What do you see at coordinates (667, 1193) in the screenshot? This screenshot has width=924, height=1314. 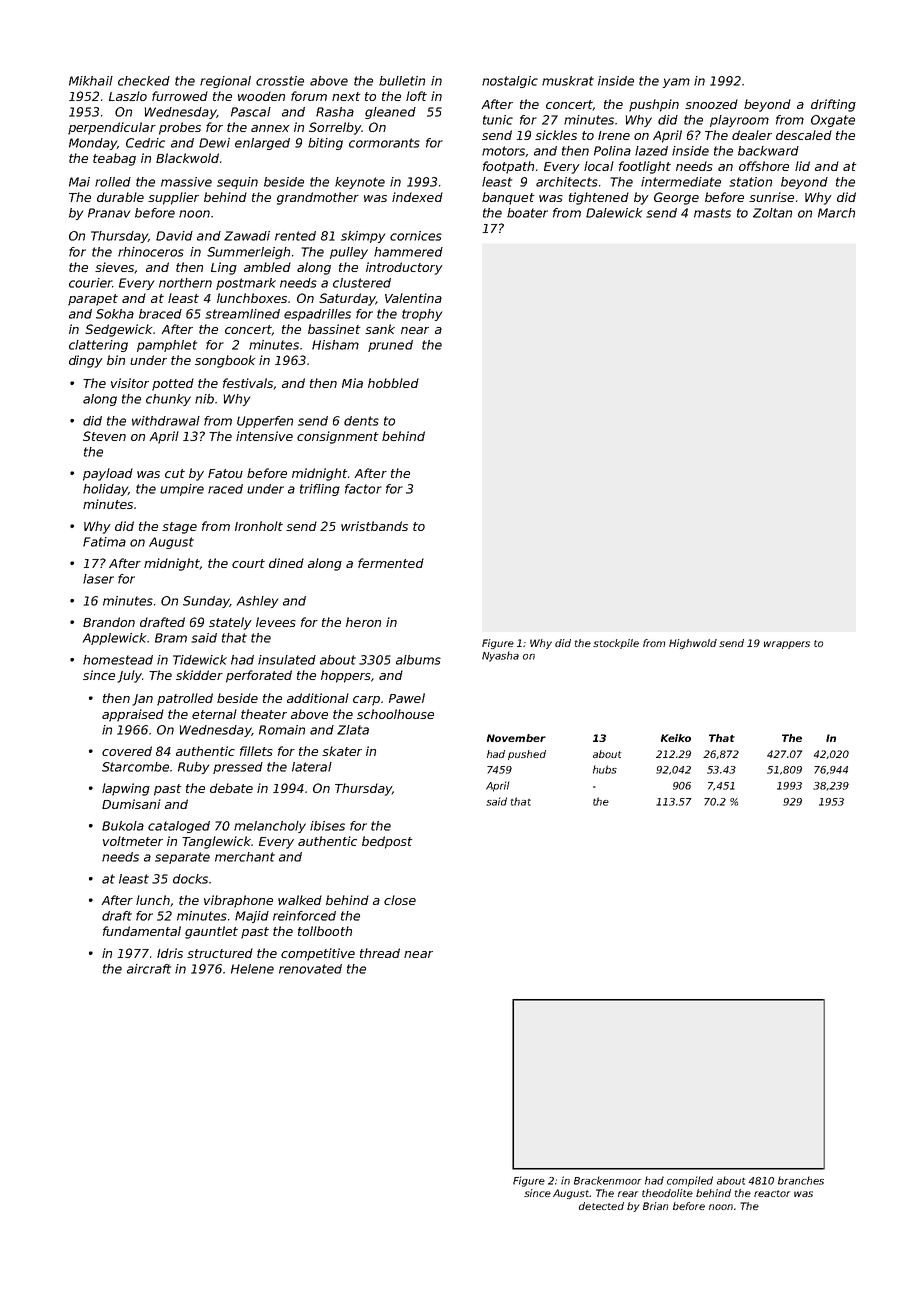 I see `theodolite` at bounding box center [667, 1193].
